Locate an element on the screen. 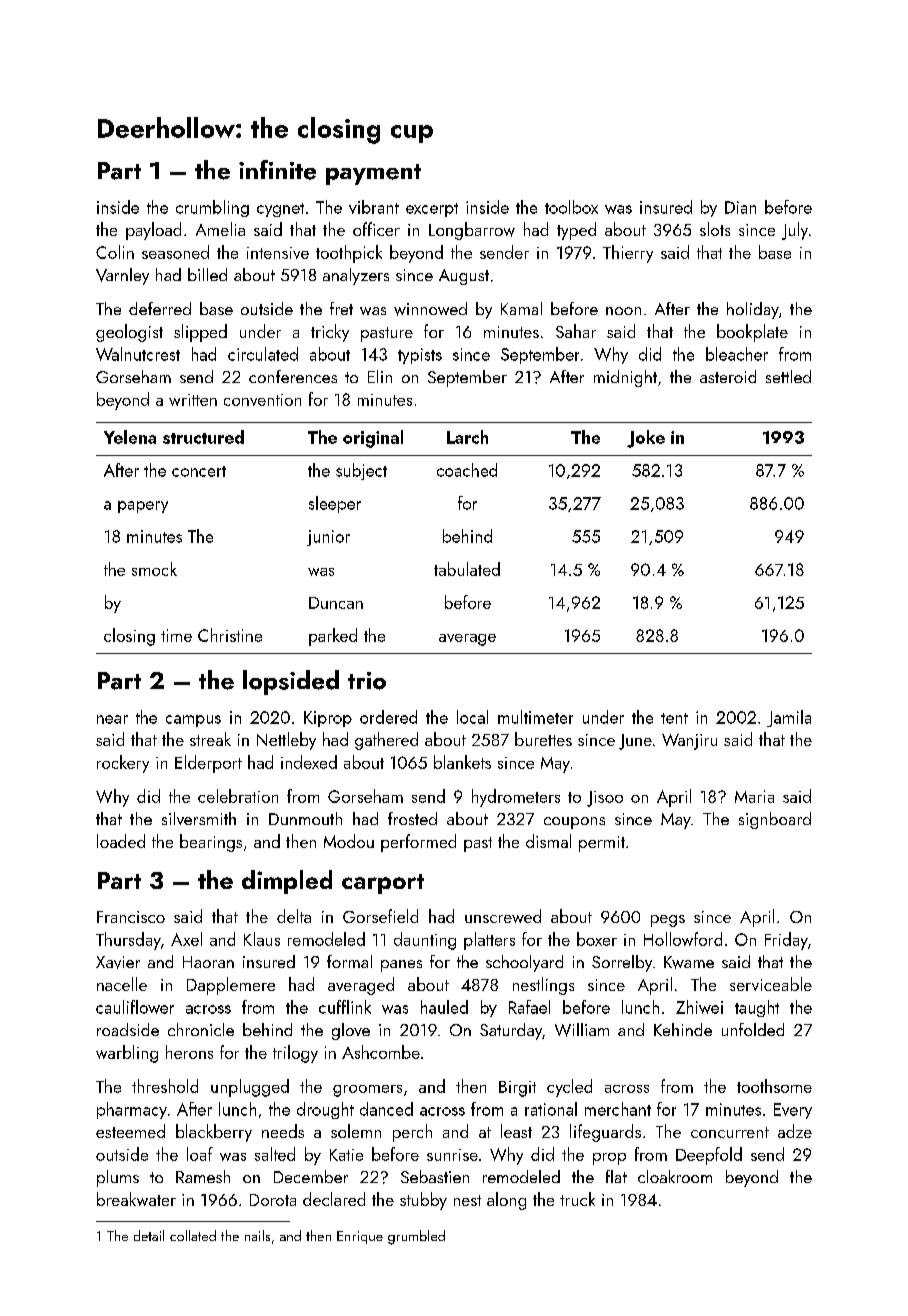 Image resolution: width=908 pixels, height=1316 pixels. permit is located at coordinates (602, 844).
